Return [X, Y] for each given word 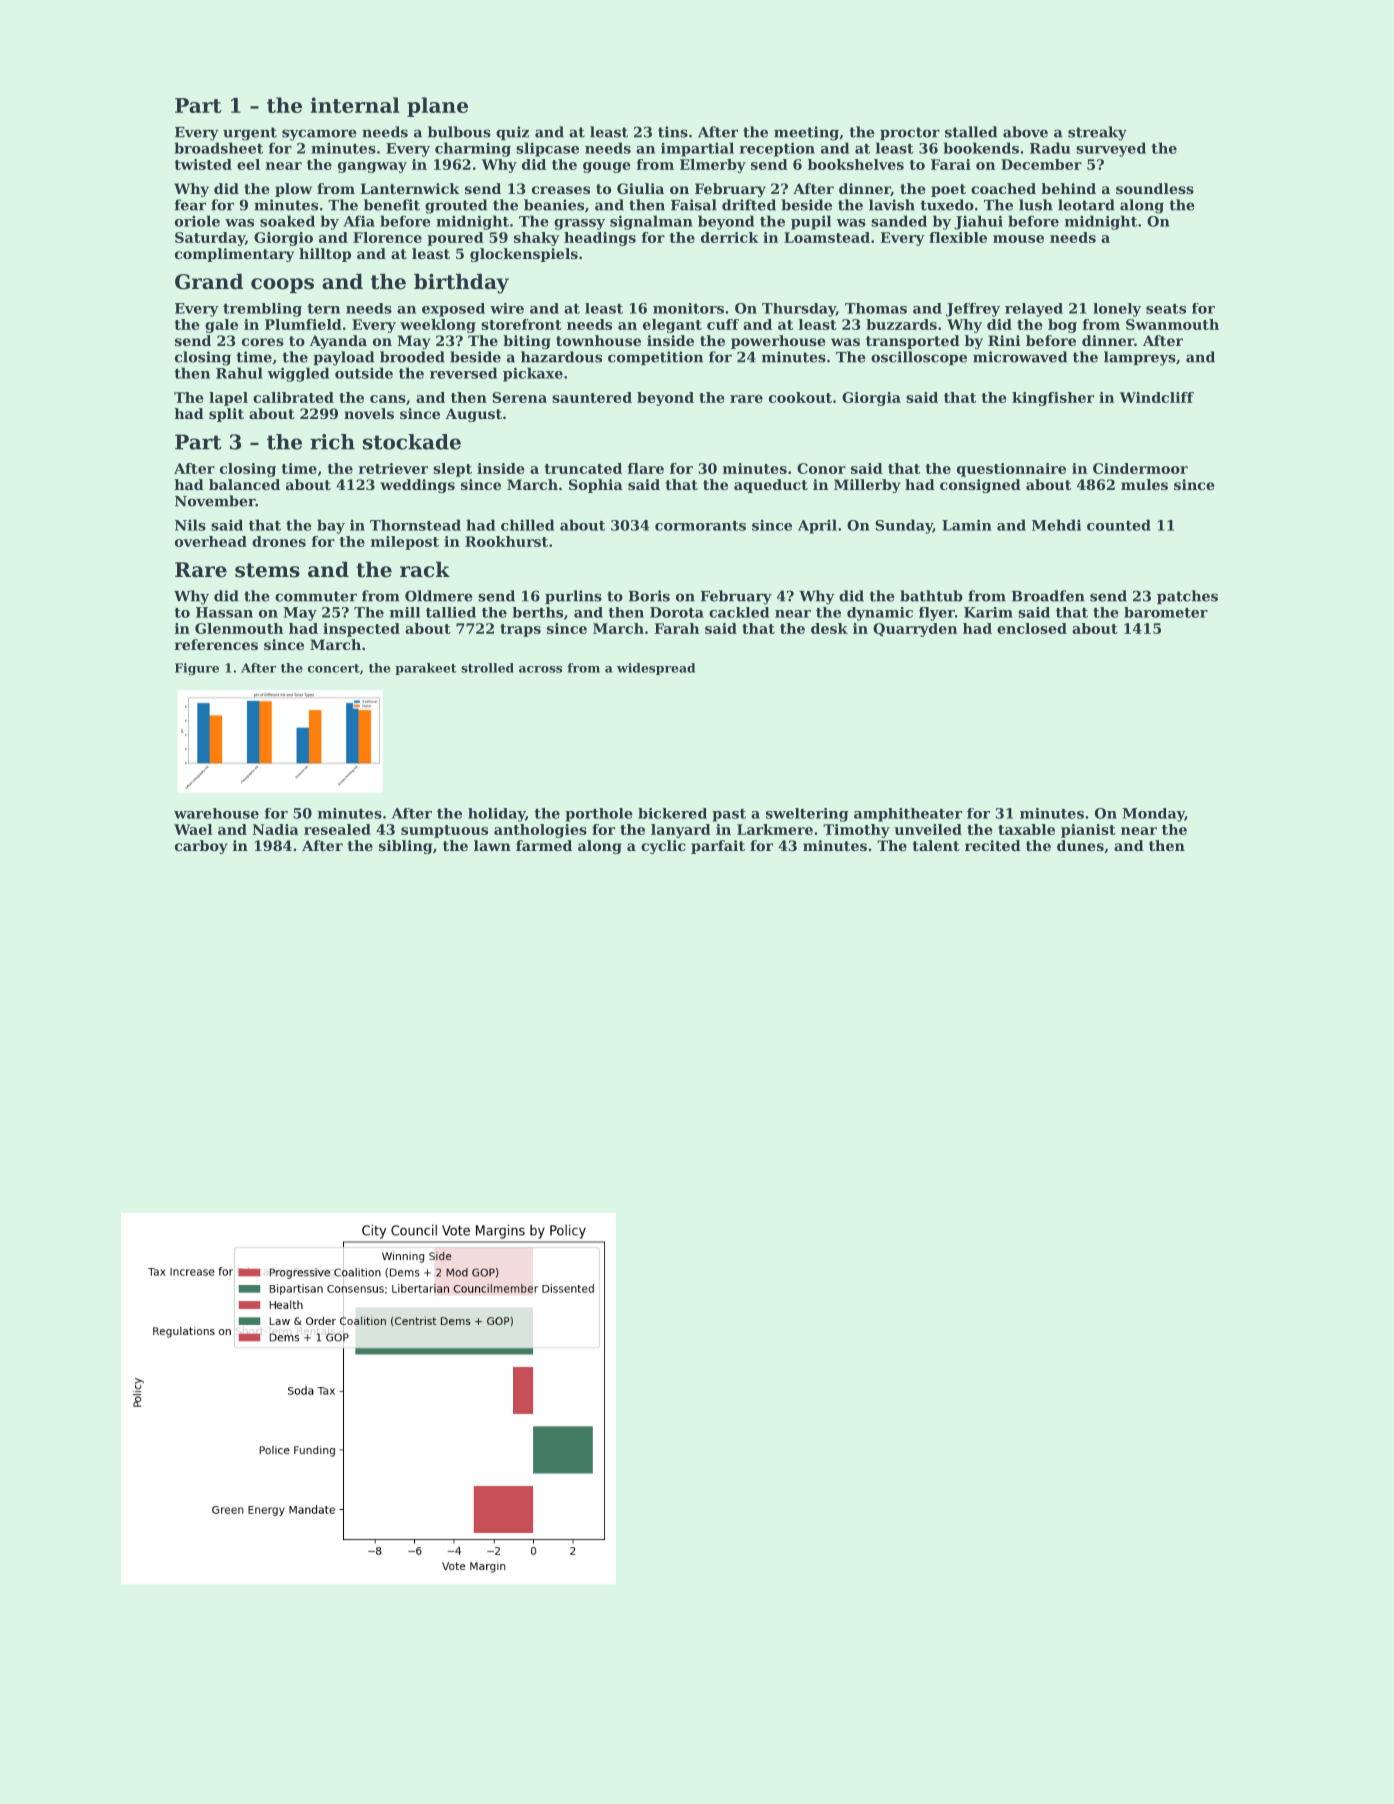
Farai [951, 164]
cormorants [700, 526]
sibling [405, 847]
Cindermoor [1140, 468]
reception [777, 149]
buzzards [901, 324]
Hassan [224, 612]
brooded [412, 357]
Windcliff [1157, 397]
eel [248, 164]
